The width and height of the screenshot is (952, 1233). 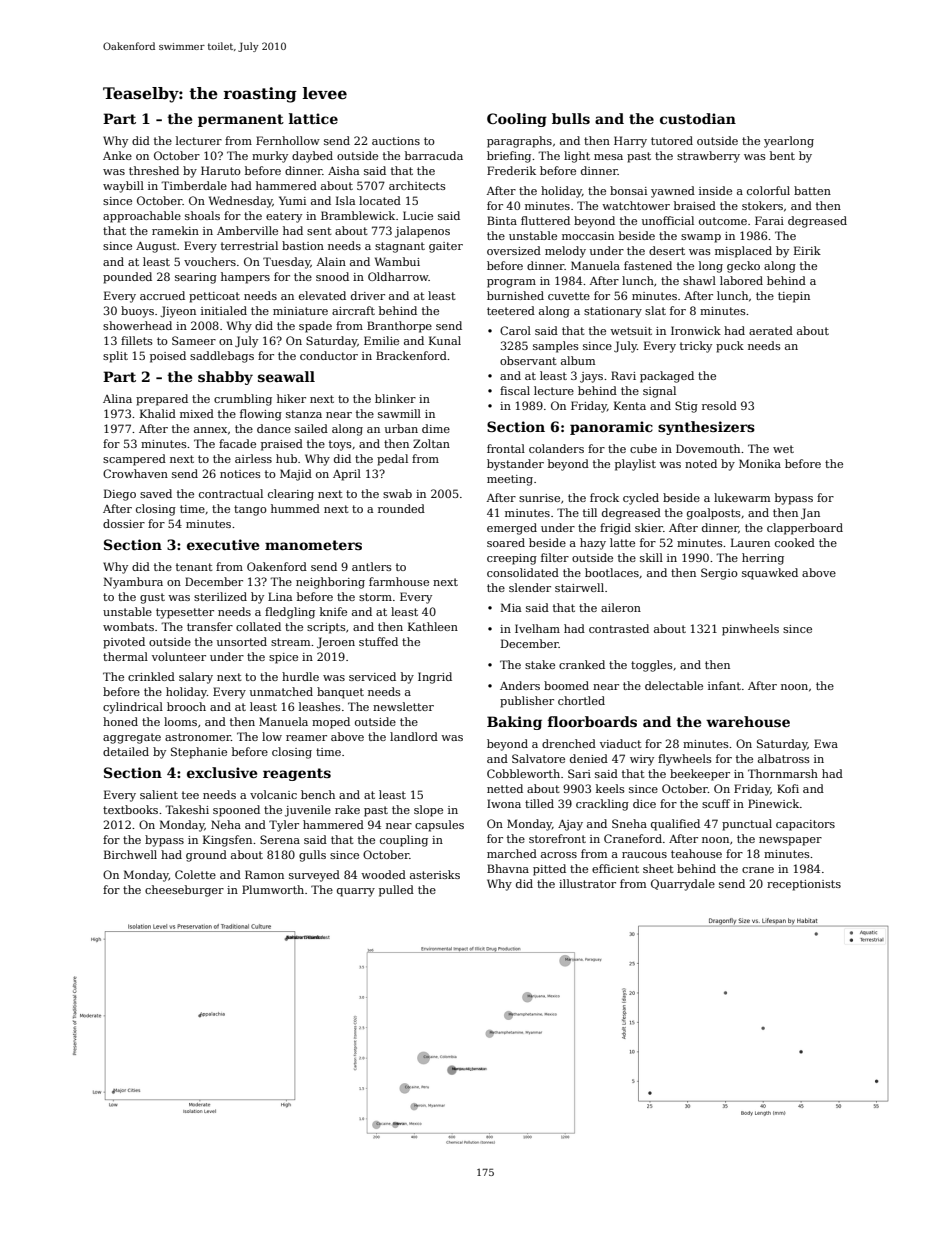 What do you see at coordinates (700, 775) in the screenshot?
I see `beekeeper` at bounding box center [700, 775].
